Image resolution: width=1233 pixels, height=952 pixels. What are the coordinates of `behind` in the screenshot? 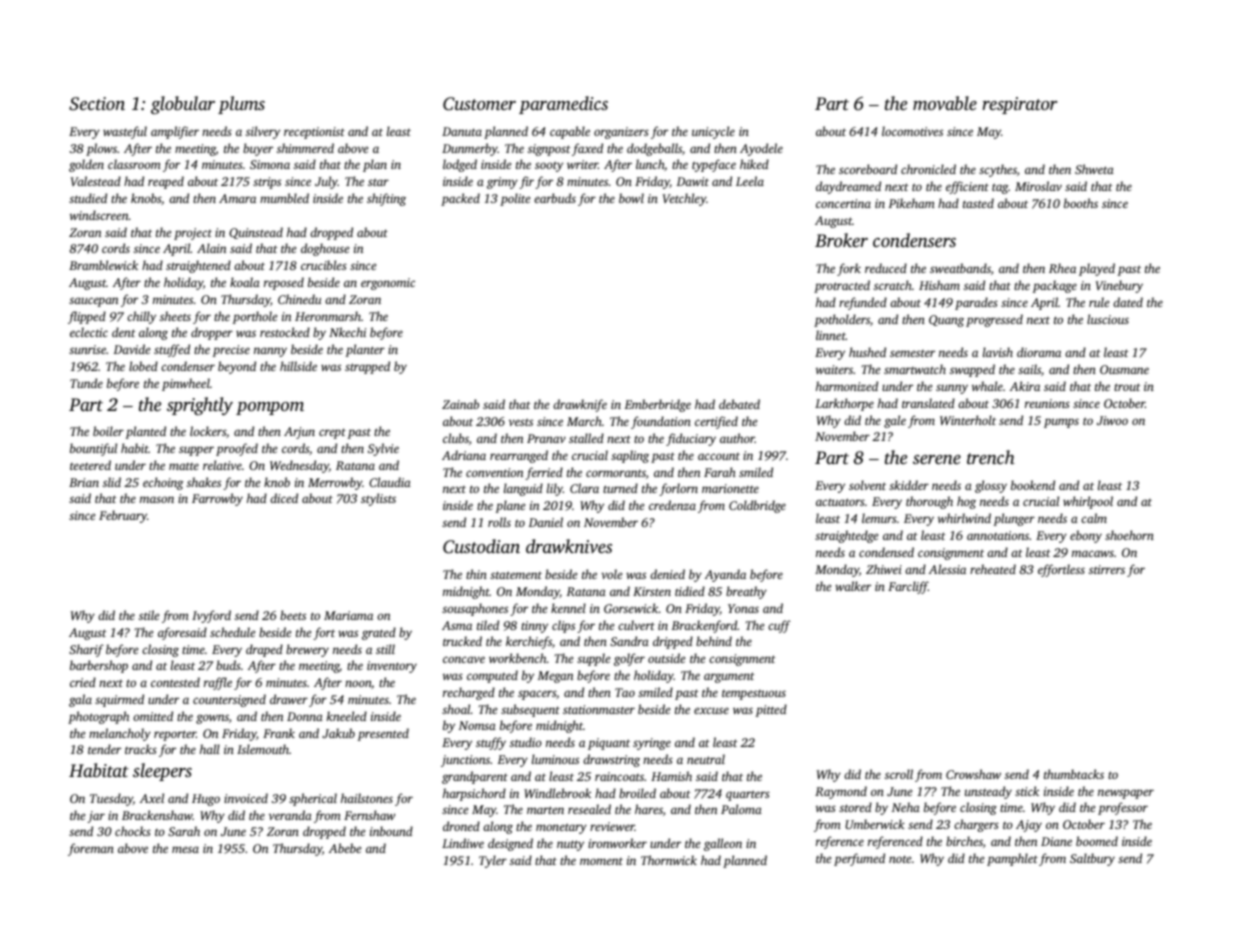 It's located at (714, 641).
